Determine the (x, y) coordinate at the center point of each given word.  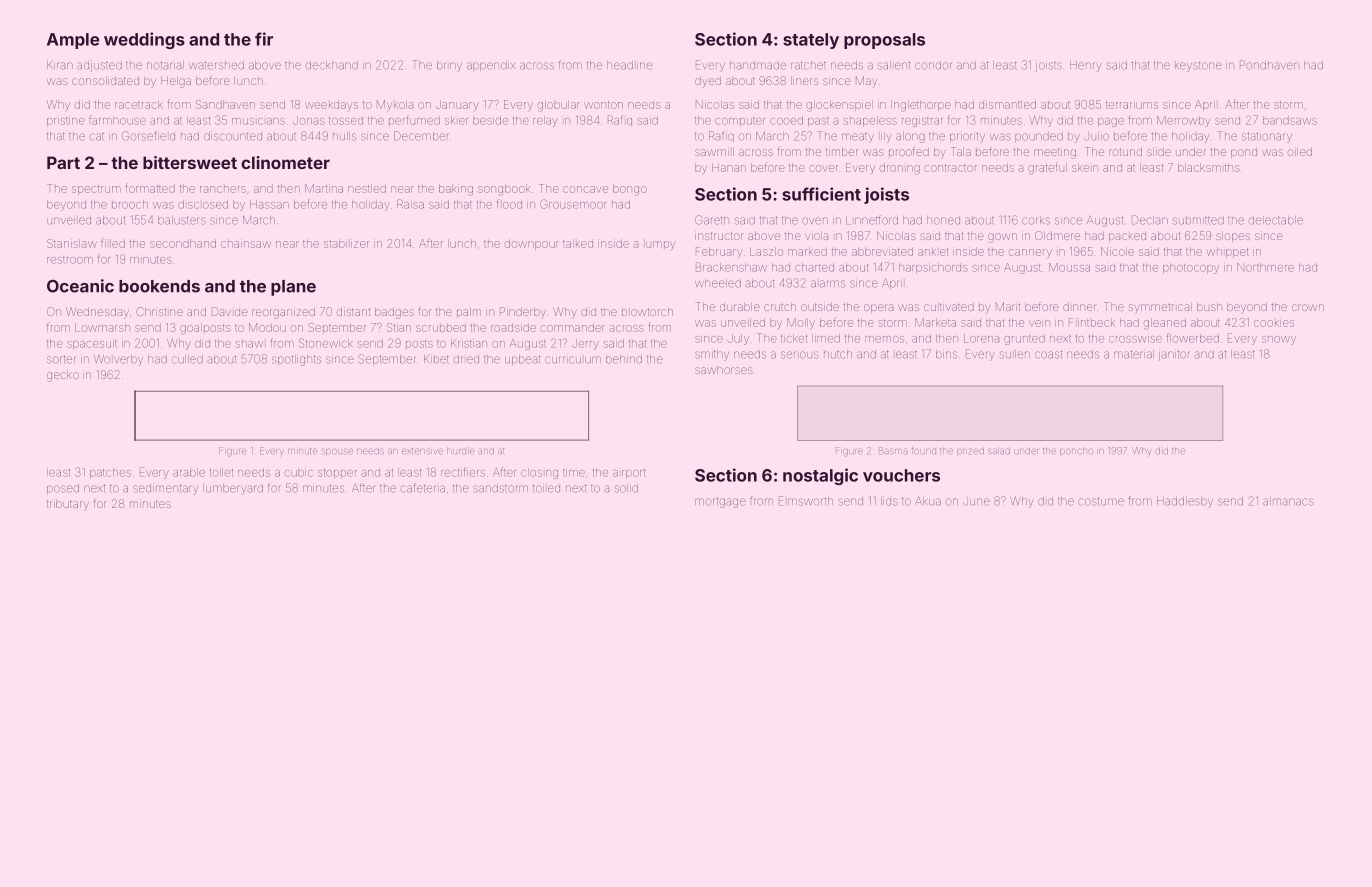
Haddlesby (1185, 502)
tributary (68, 505)
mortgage (720, 503)
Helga (176, 82)
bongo (630, 190)
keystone (1198, 67)
